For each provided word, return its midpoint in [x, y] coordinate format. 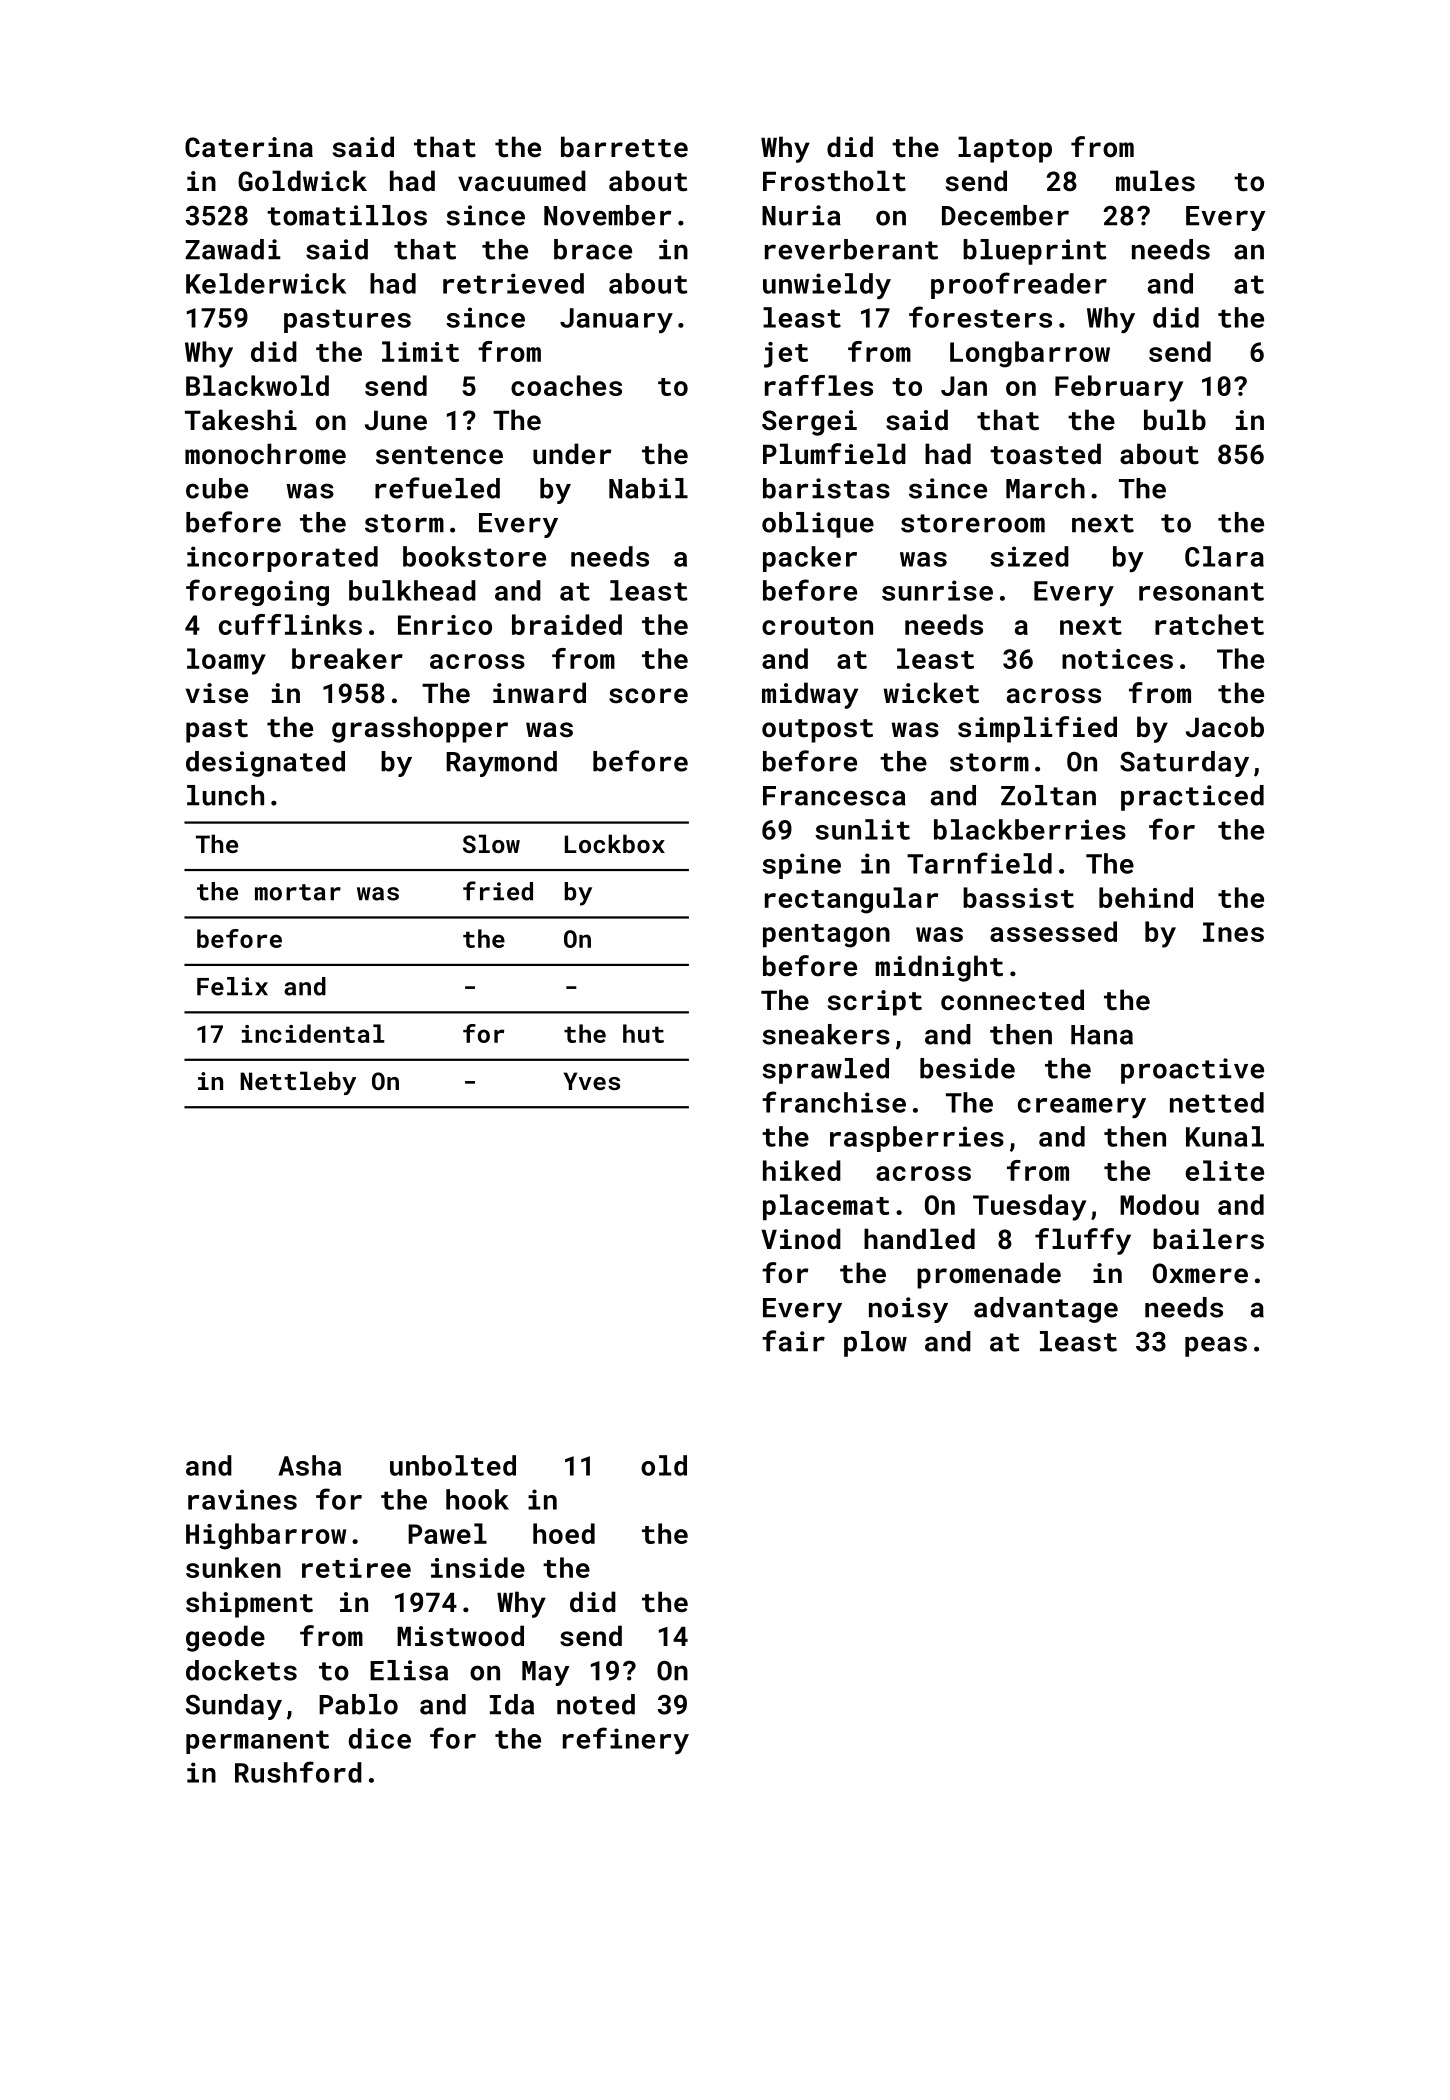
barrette [624, 147]
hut [643, 1033]
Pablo [358, 1704]
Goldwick [302, 181]
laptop [1005, 149]
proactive [1192, 1071]
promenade [989, 1275]
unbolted [453, 1465]
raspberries [917, 1139]
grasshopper [420, 729]
